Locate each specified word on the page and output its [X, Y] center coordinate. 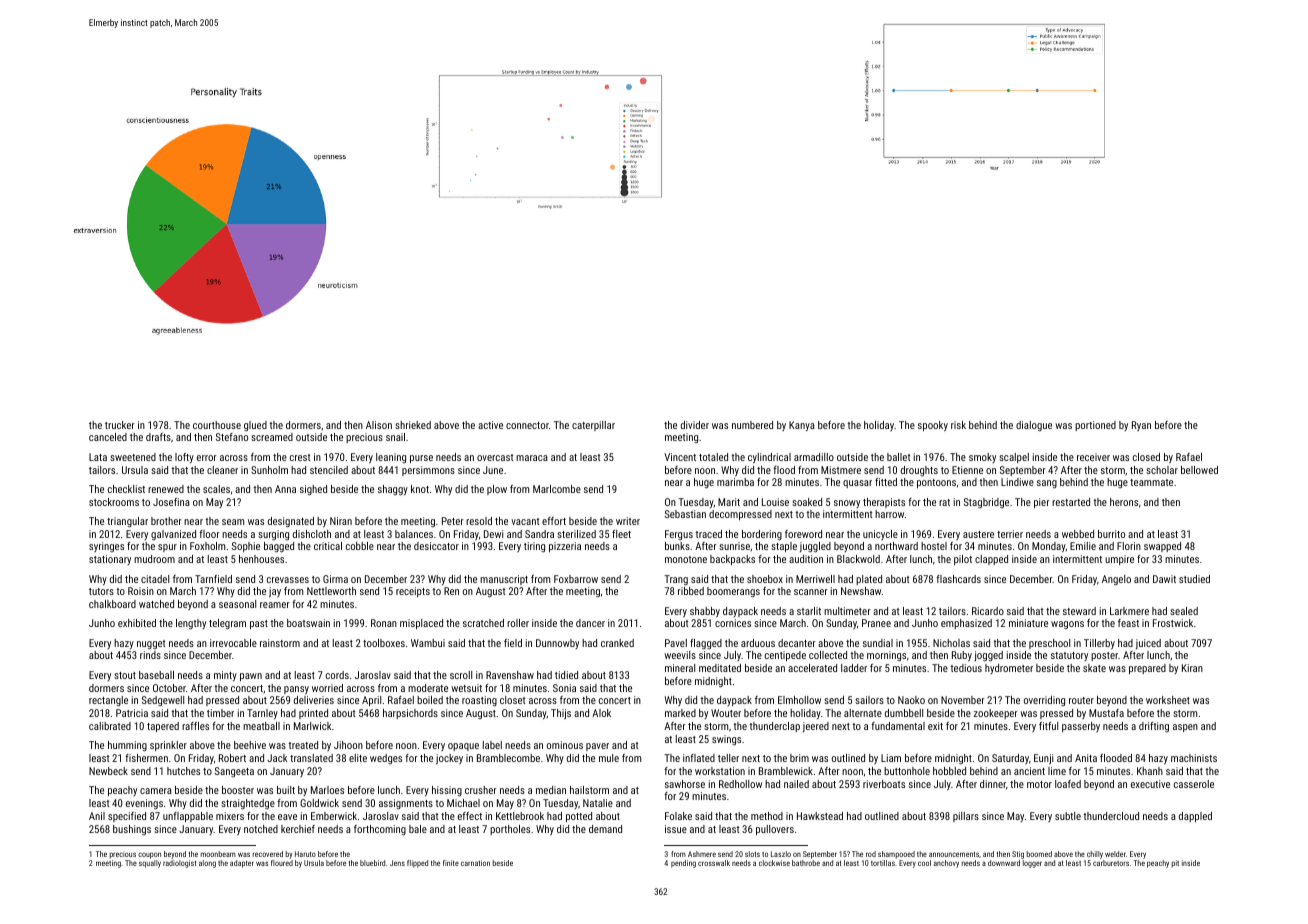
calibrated [110, 726]
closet [512, 700]
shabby [705, 612]
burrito [1111, 534]
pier [1042, 503]
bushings [132, 830]
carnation [475, 863]
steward [1079, 611]
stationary [110, 560]
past [259, 624]
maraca [532, 458]
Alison [379, 425]
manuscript [504, 580]
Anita [1086, 758]
